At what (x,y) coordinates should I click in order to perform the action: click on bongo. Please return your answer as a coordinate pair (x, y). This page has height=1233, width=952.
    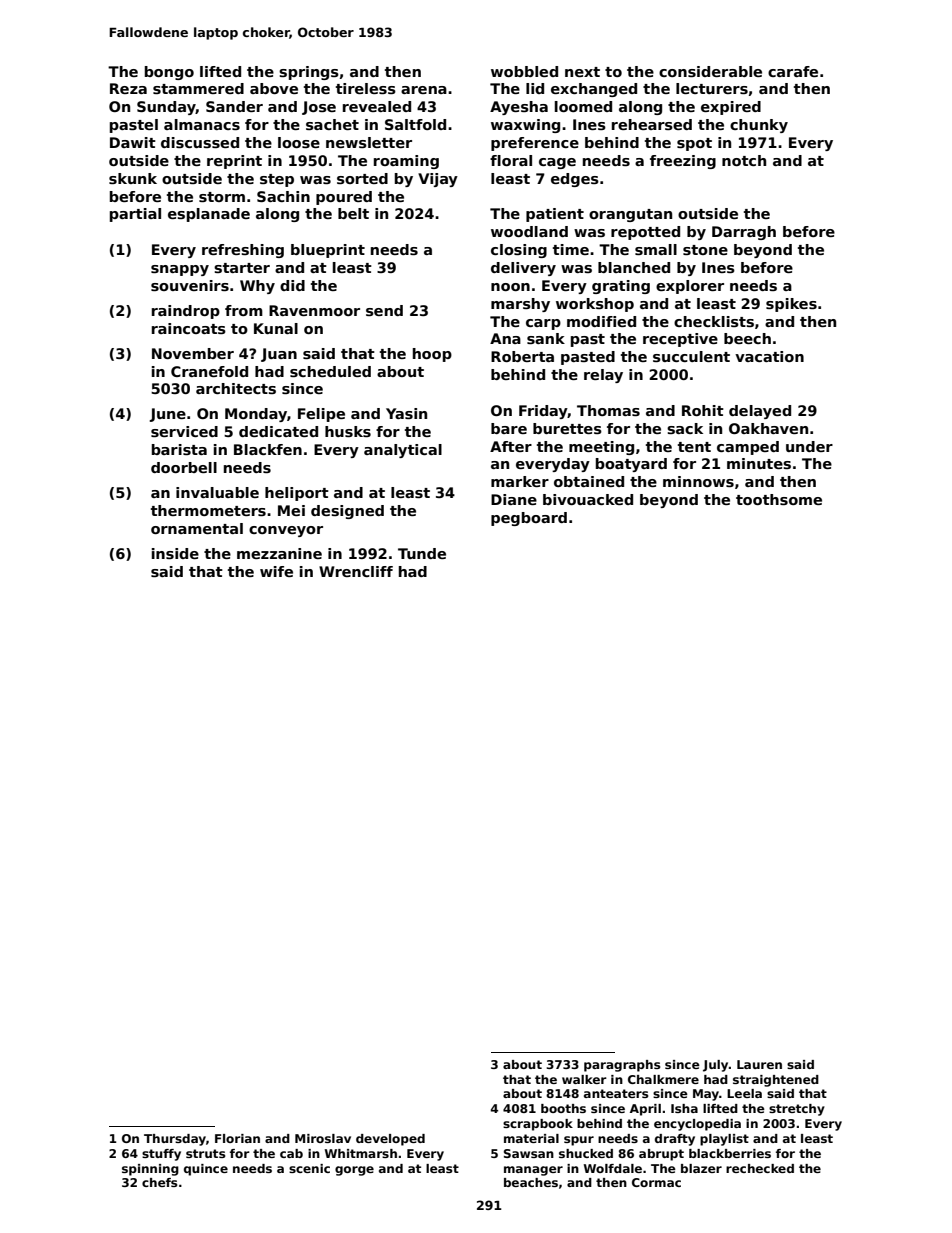
    Looking at the image, I should click on (169, 73).
